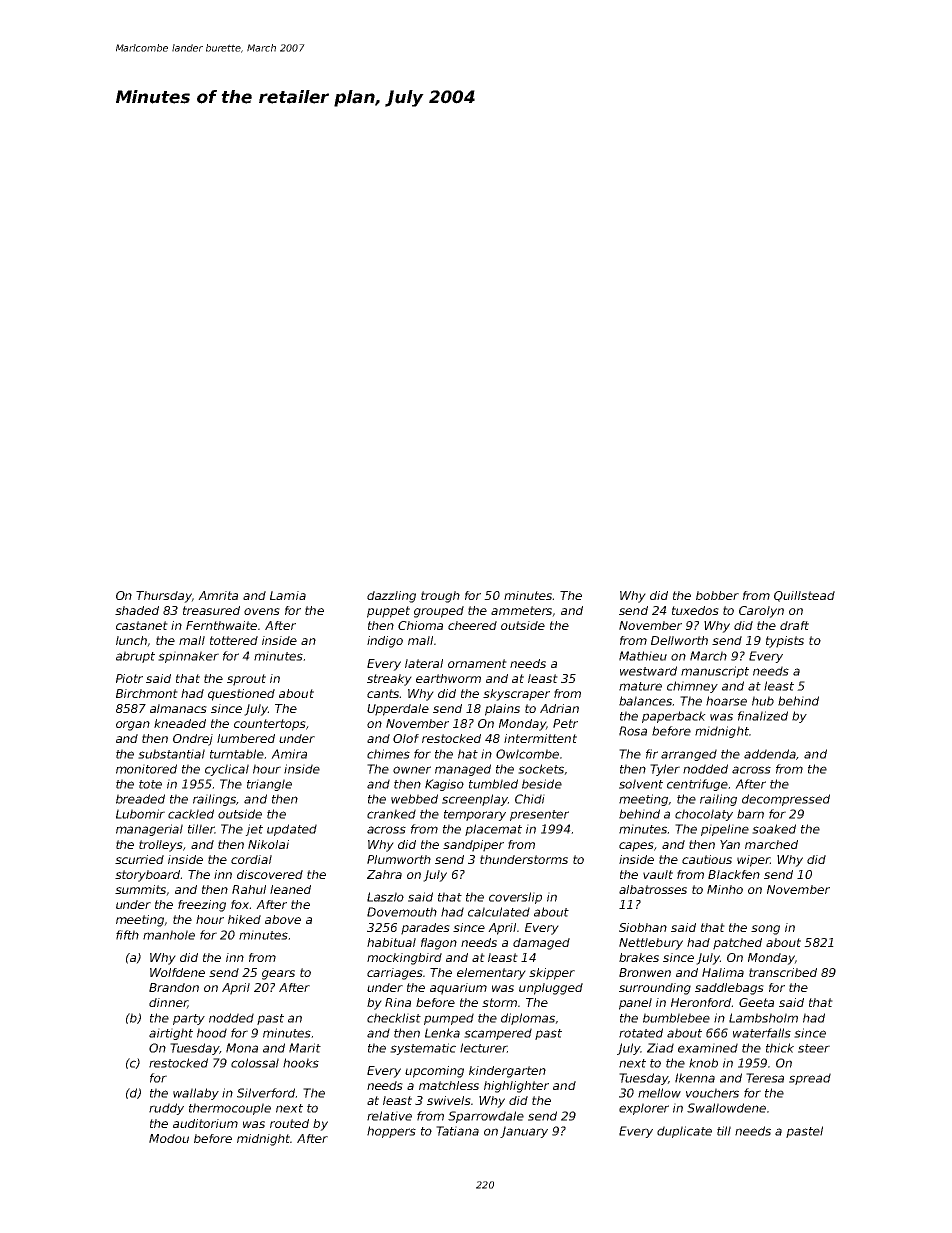 This page has height=1233, width=952. Describe the element at coordinates (301, 1063) in the page. I see `hooks` at that location.
